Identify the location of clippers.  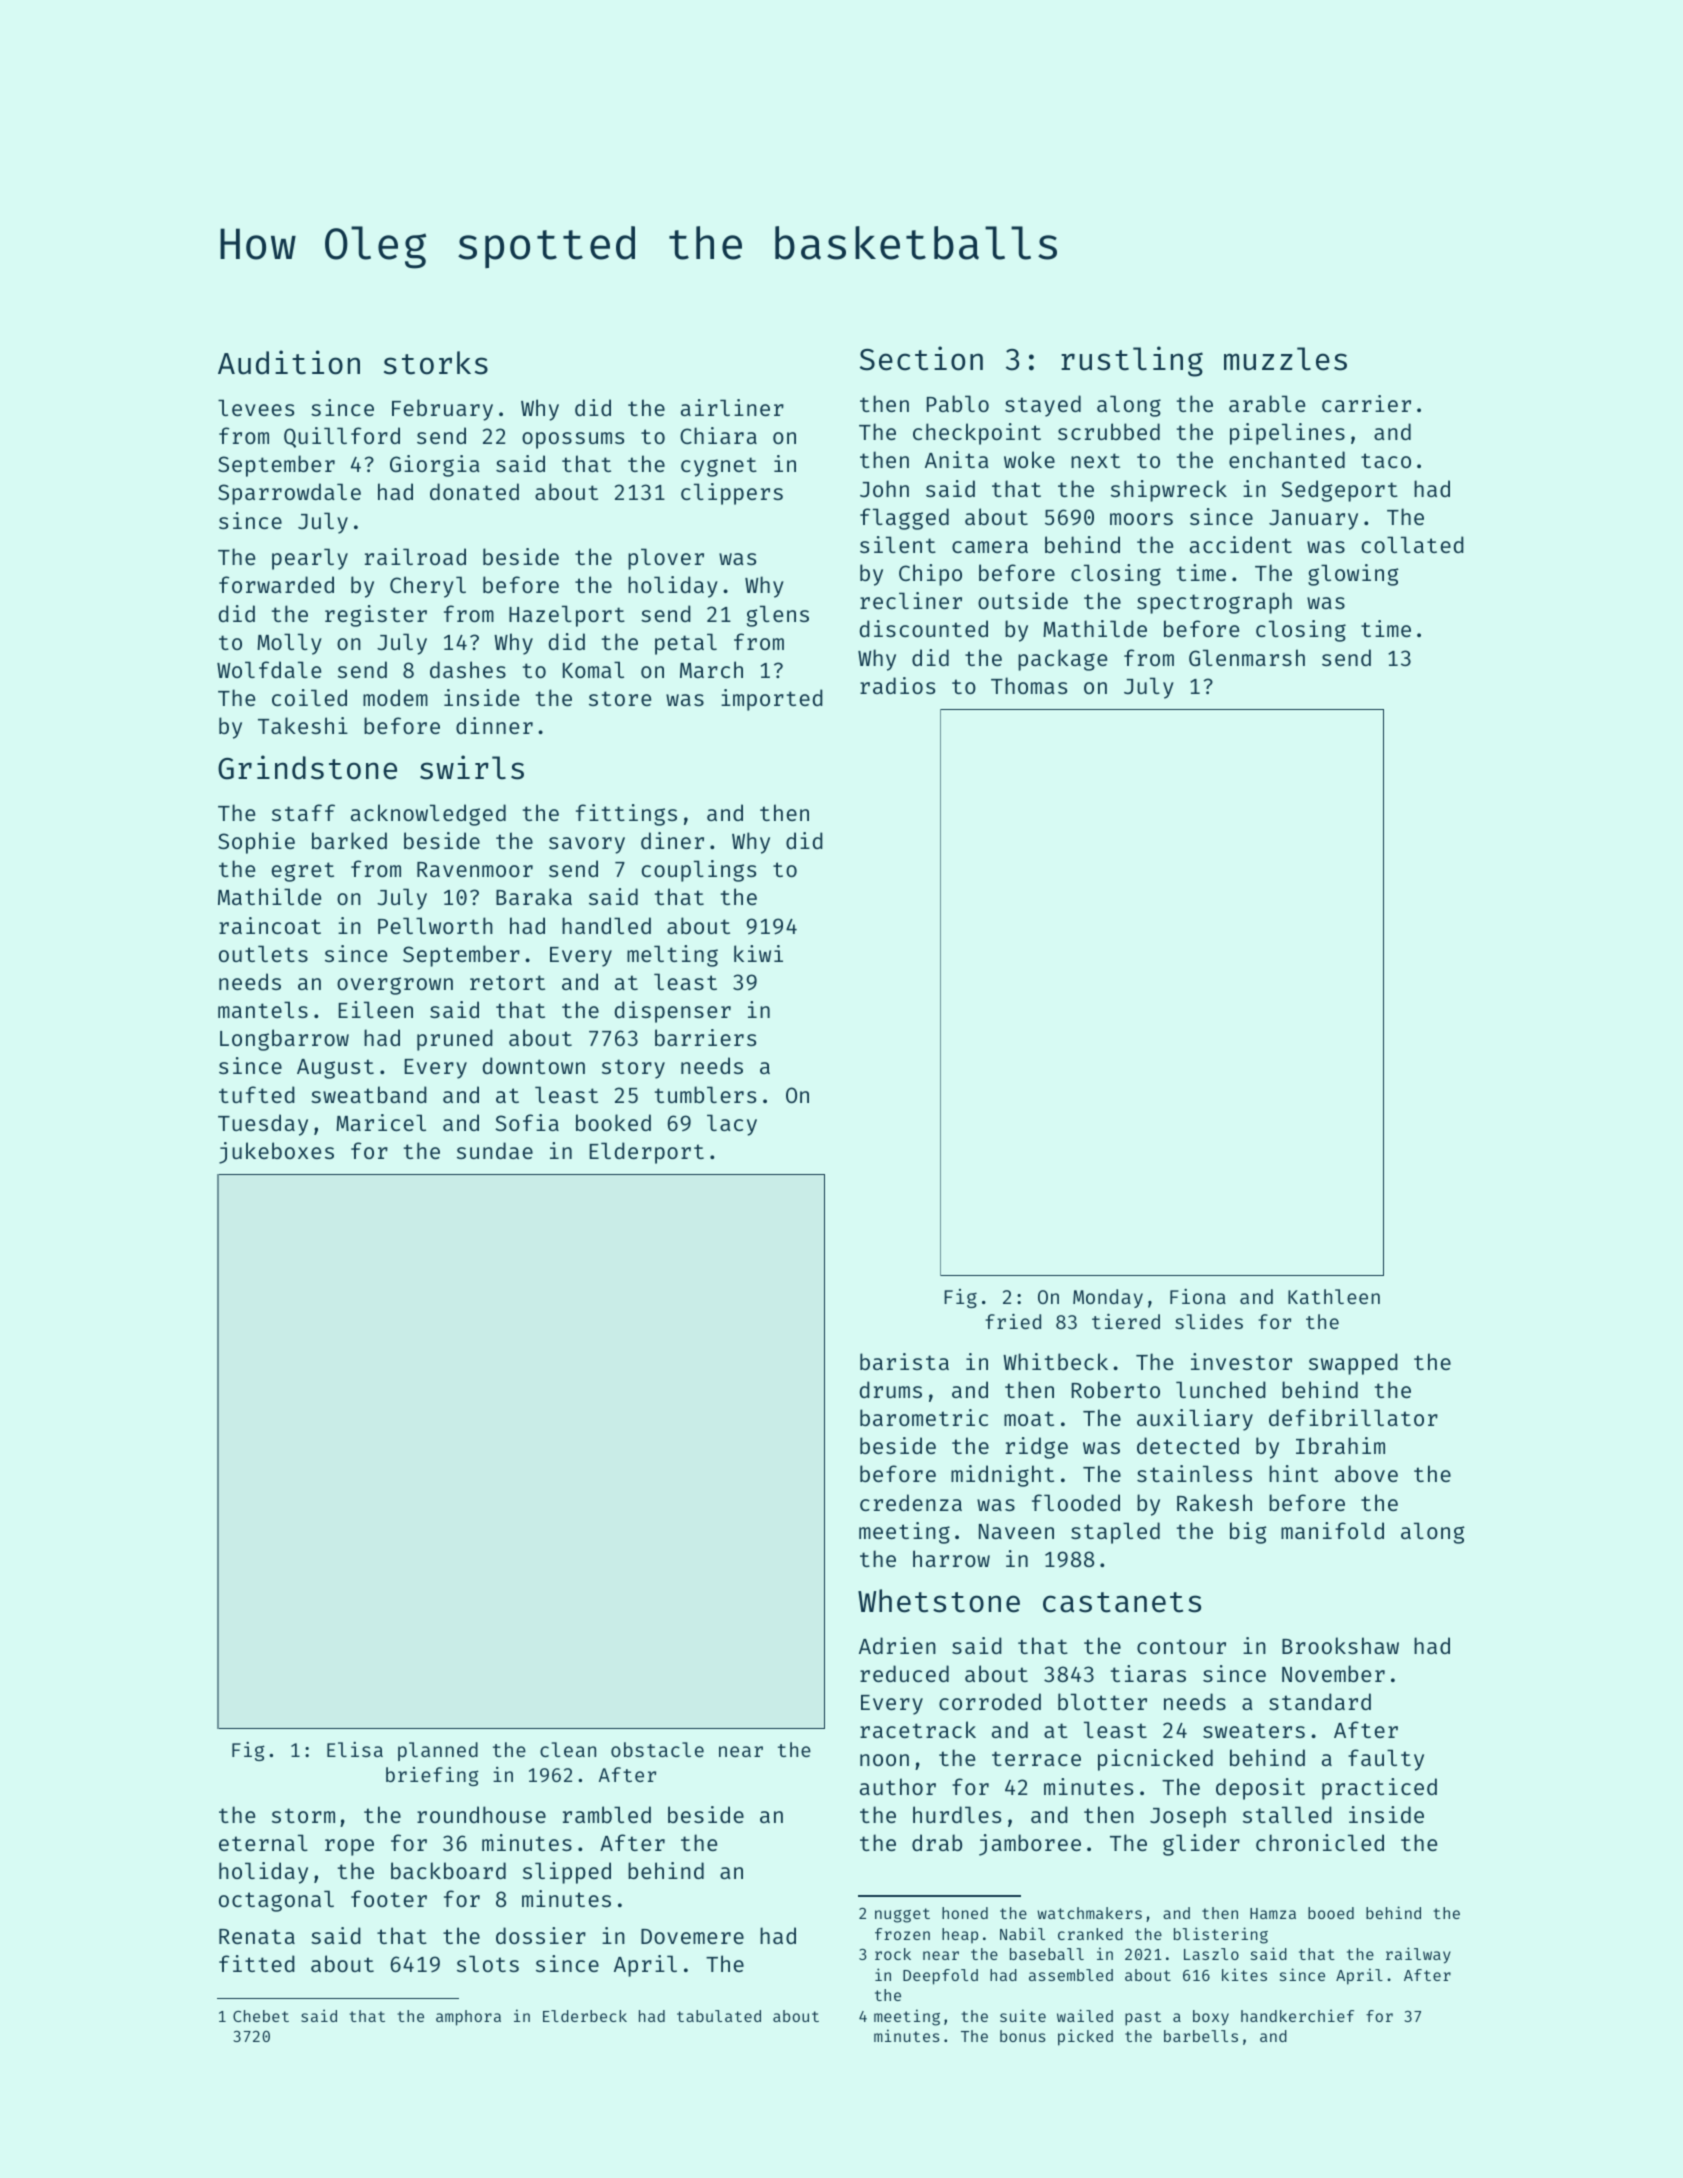
(732, 494).
